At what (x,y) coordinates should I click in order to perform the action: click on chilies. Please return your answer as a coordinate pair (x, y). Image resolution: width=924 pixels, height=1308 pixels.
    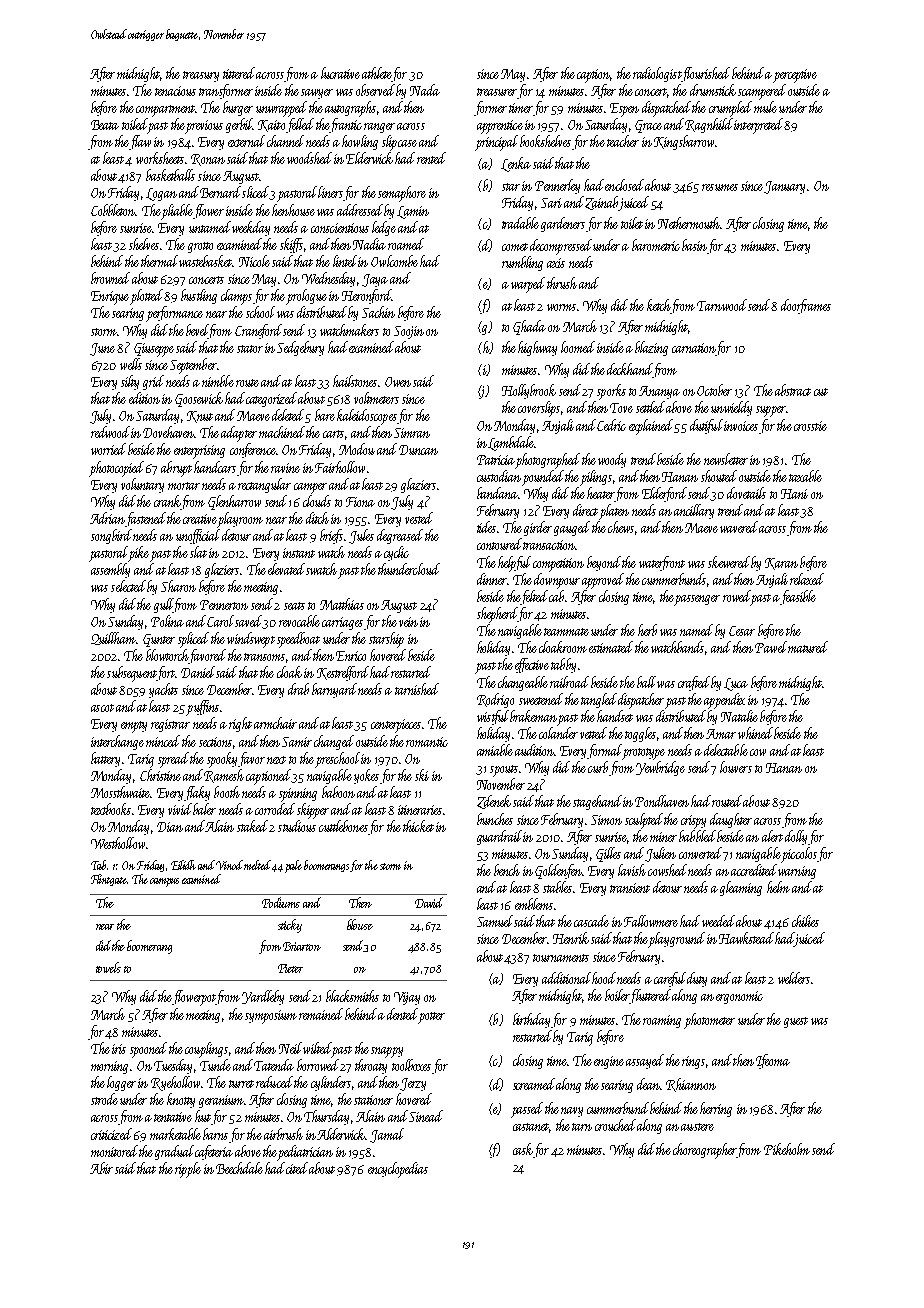
    Looking at the image, I should click on (805, 921).
